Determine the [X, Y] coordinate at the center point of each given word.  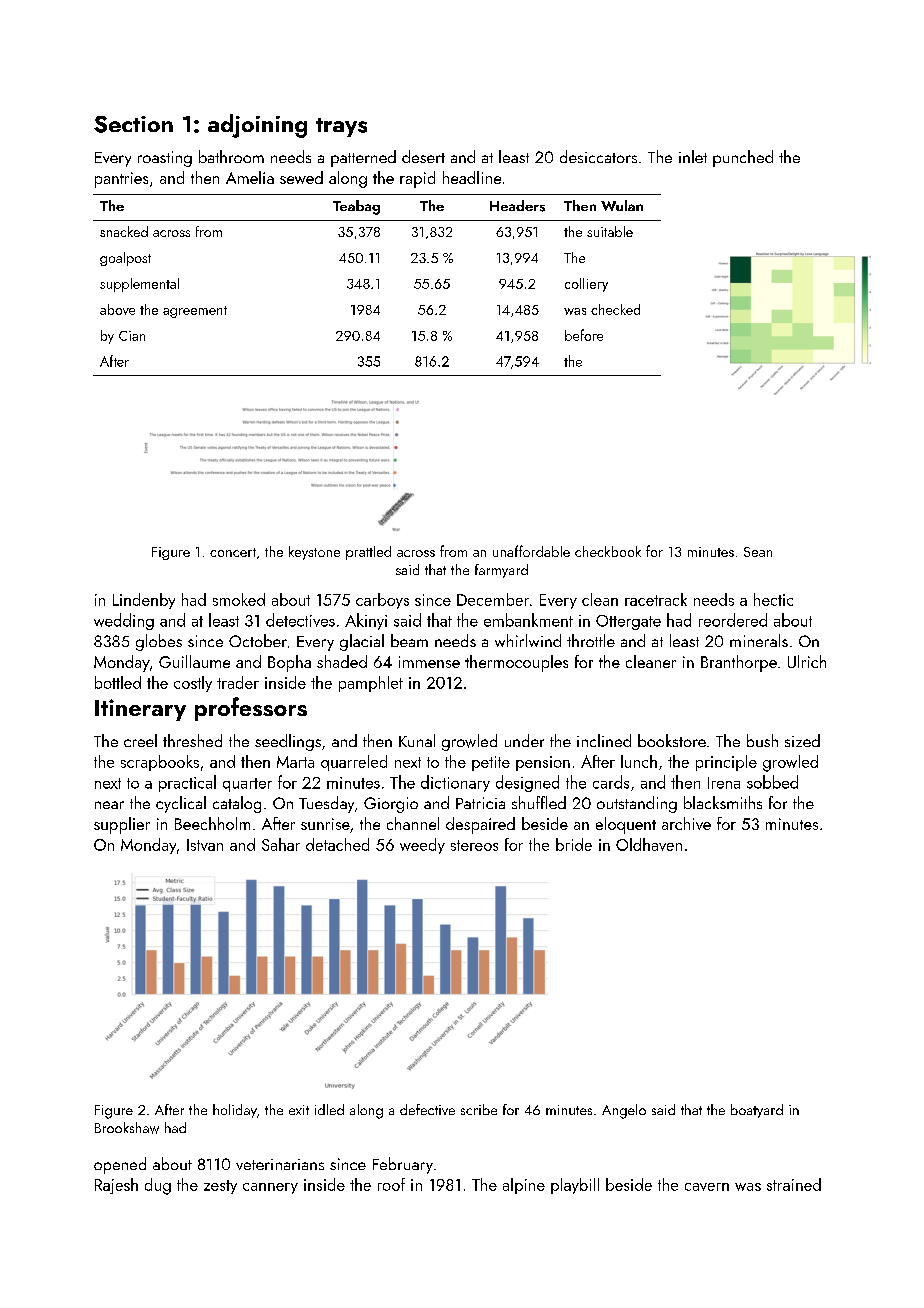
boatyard [757, 1111]
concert [233, 552]
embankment [528, 620]
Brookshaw [127, 1128]
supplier [122, 825]
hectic [773, 599]
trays [341, 127]
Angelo [624, 1111]
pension [543, 763]
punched [743, 158]
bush [762, 740]
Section [133, 124]
